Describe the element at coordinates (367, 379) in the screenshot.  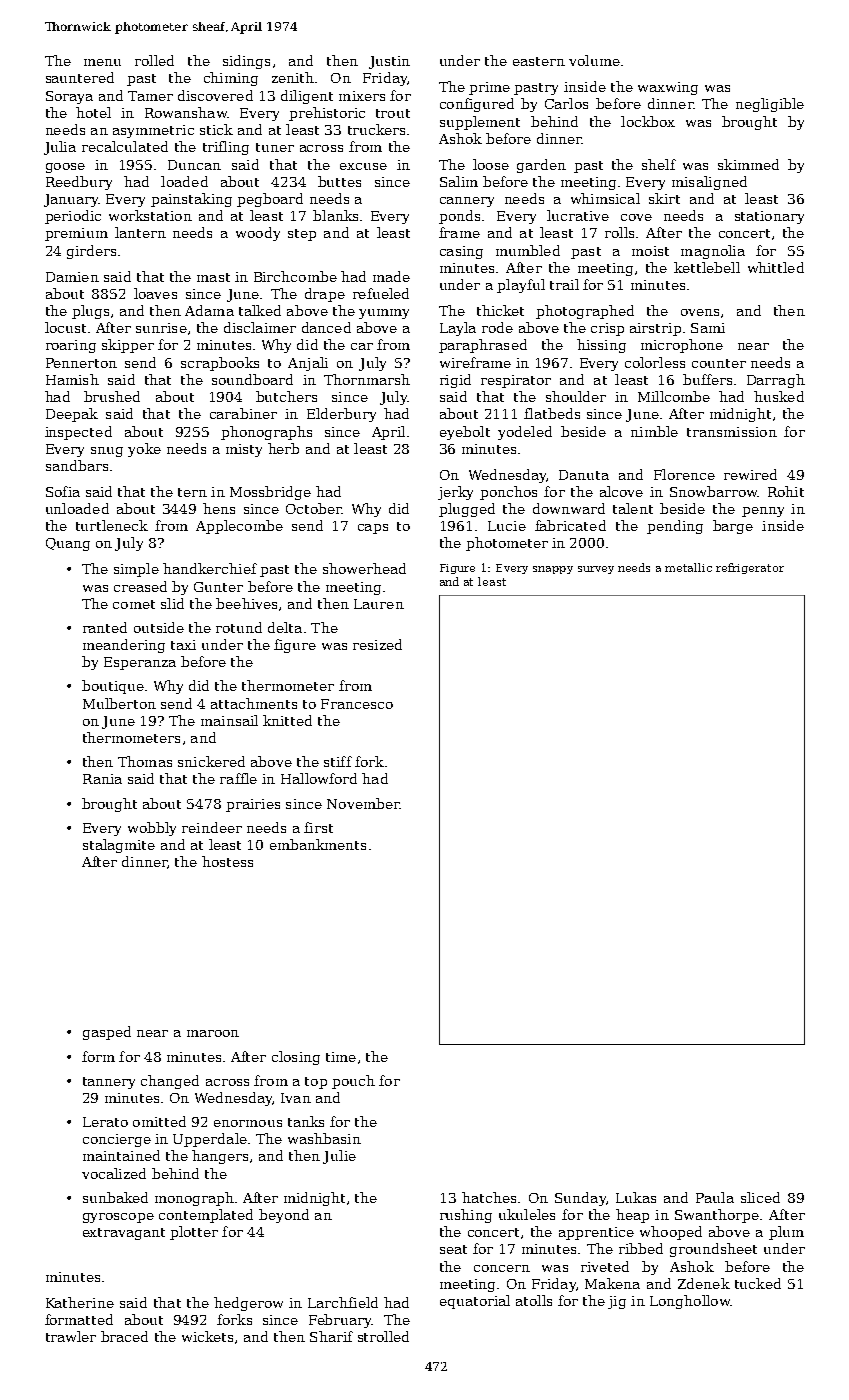
I see `Thornmarsh` at that location.
